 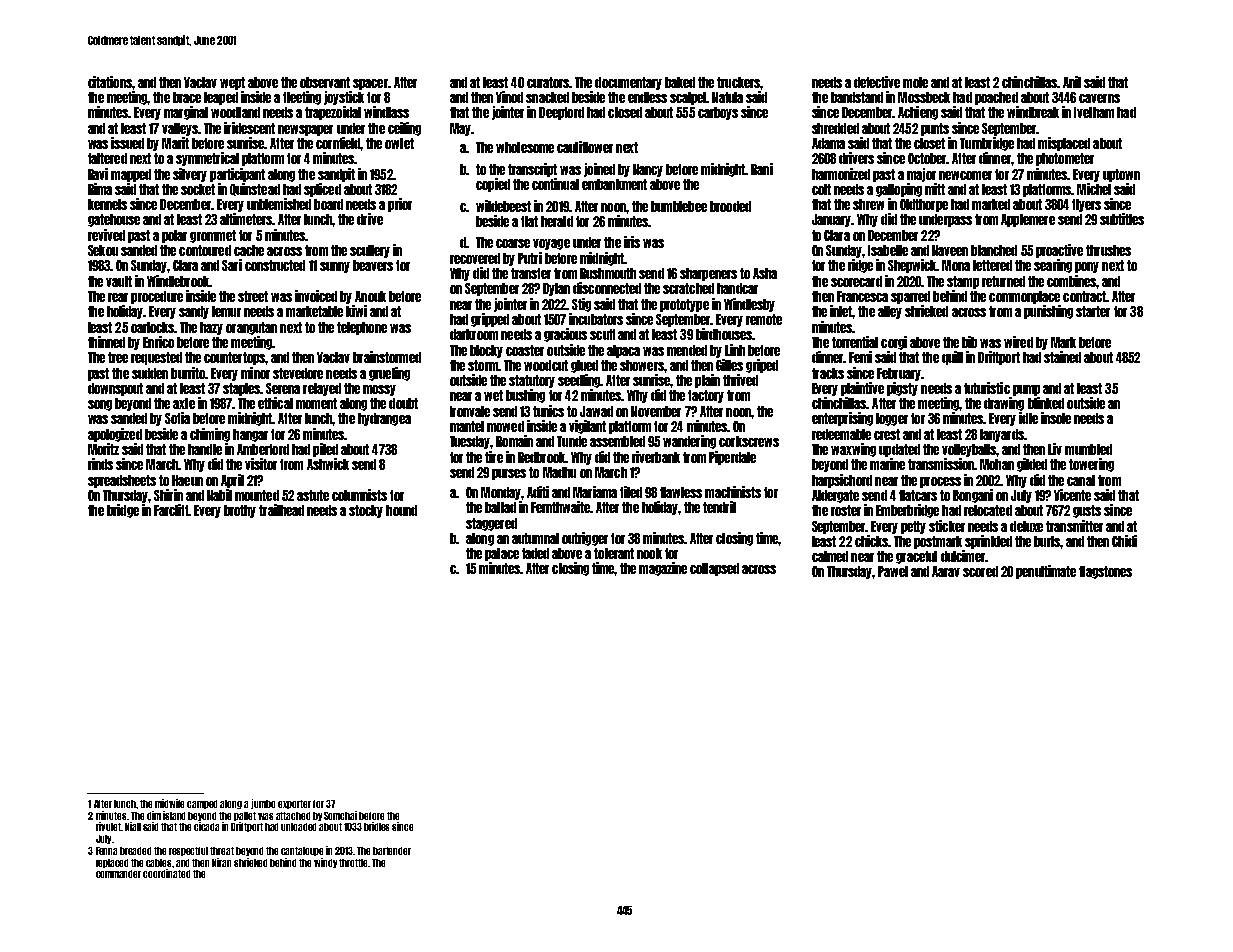 I want to click on cauliflower, so click(x=585, y=147).
